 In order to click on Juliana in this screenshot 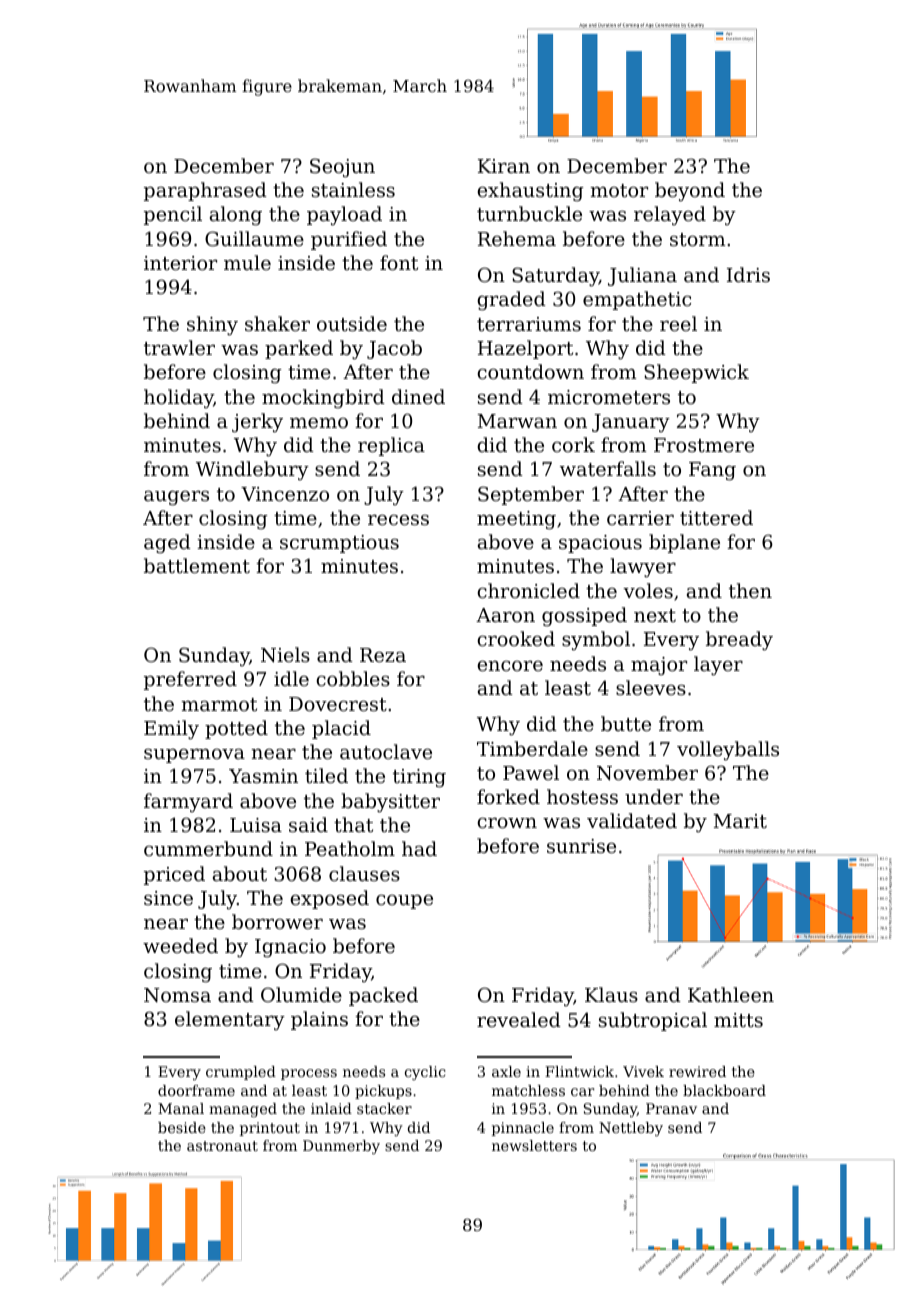, I will do `click(642, 276)`.
